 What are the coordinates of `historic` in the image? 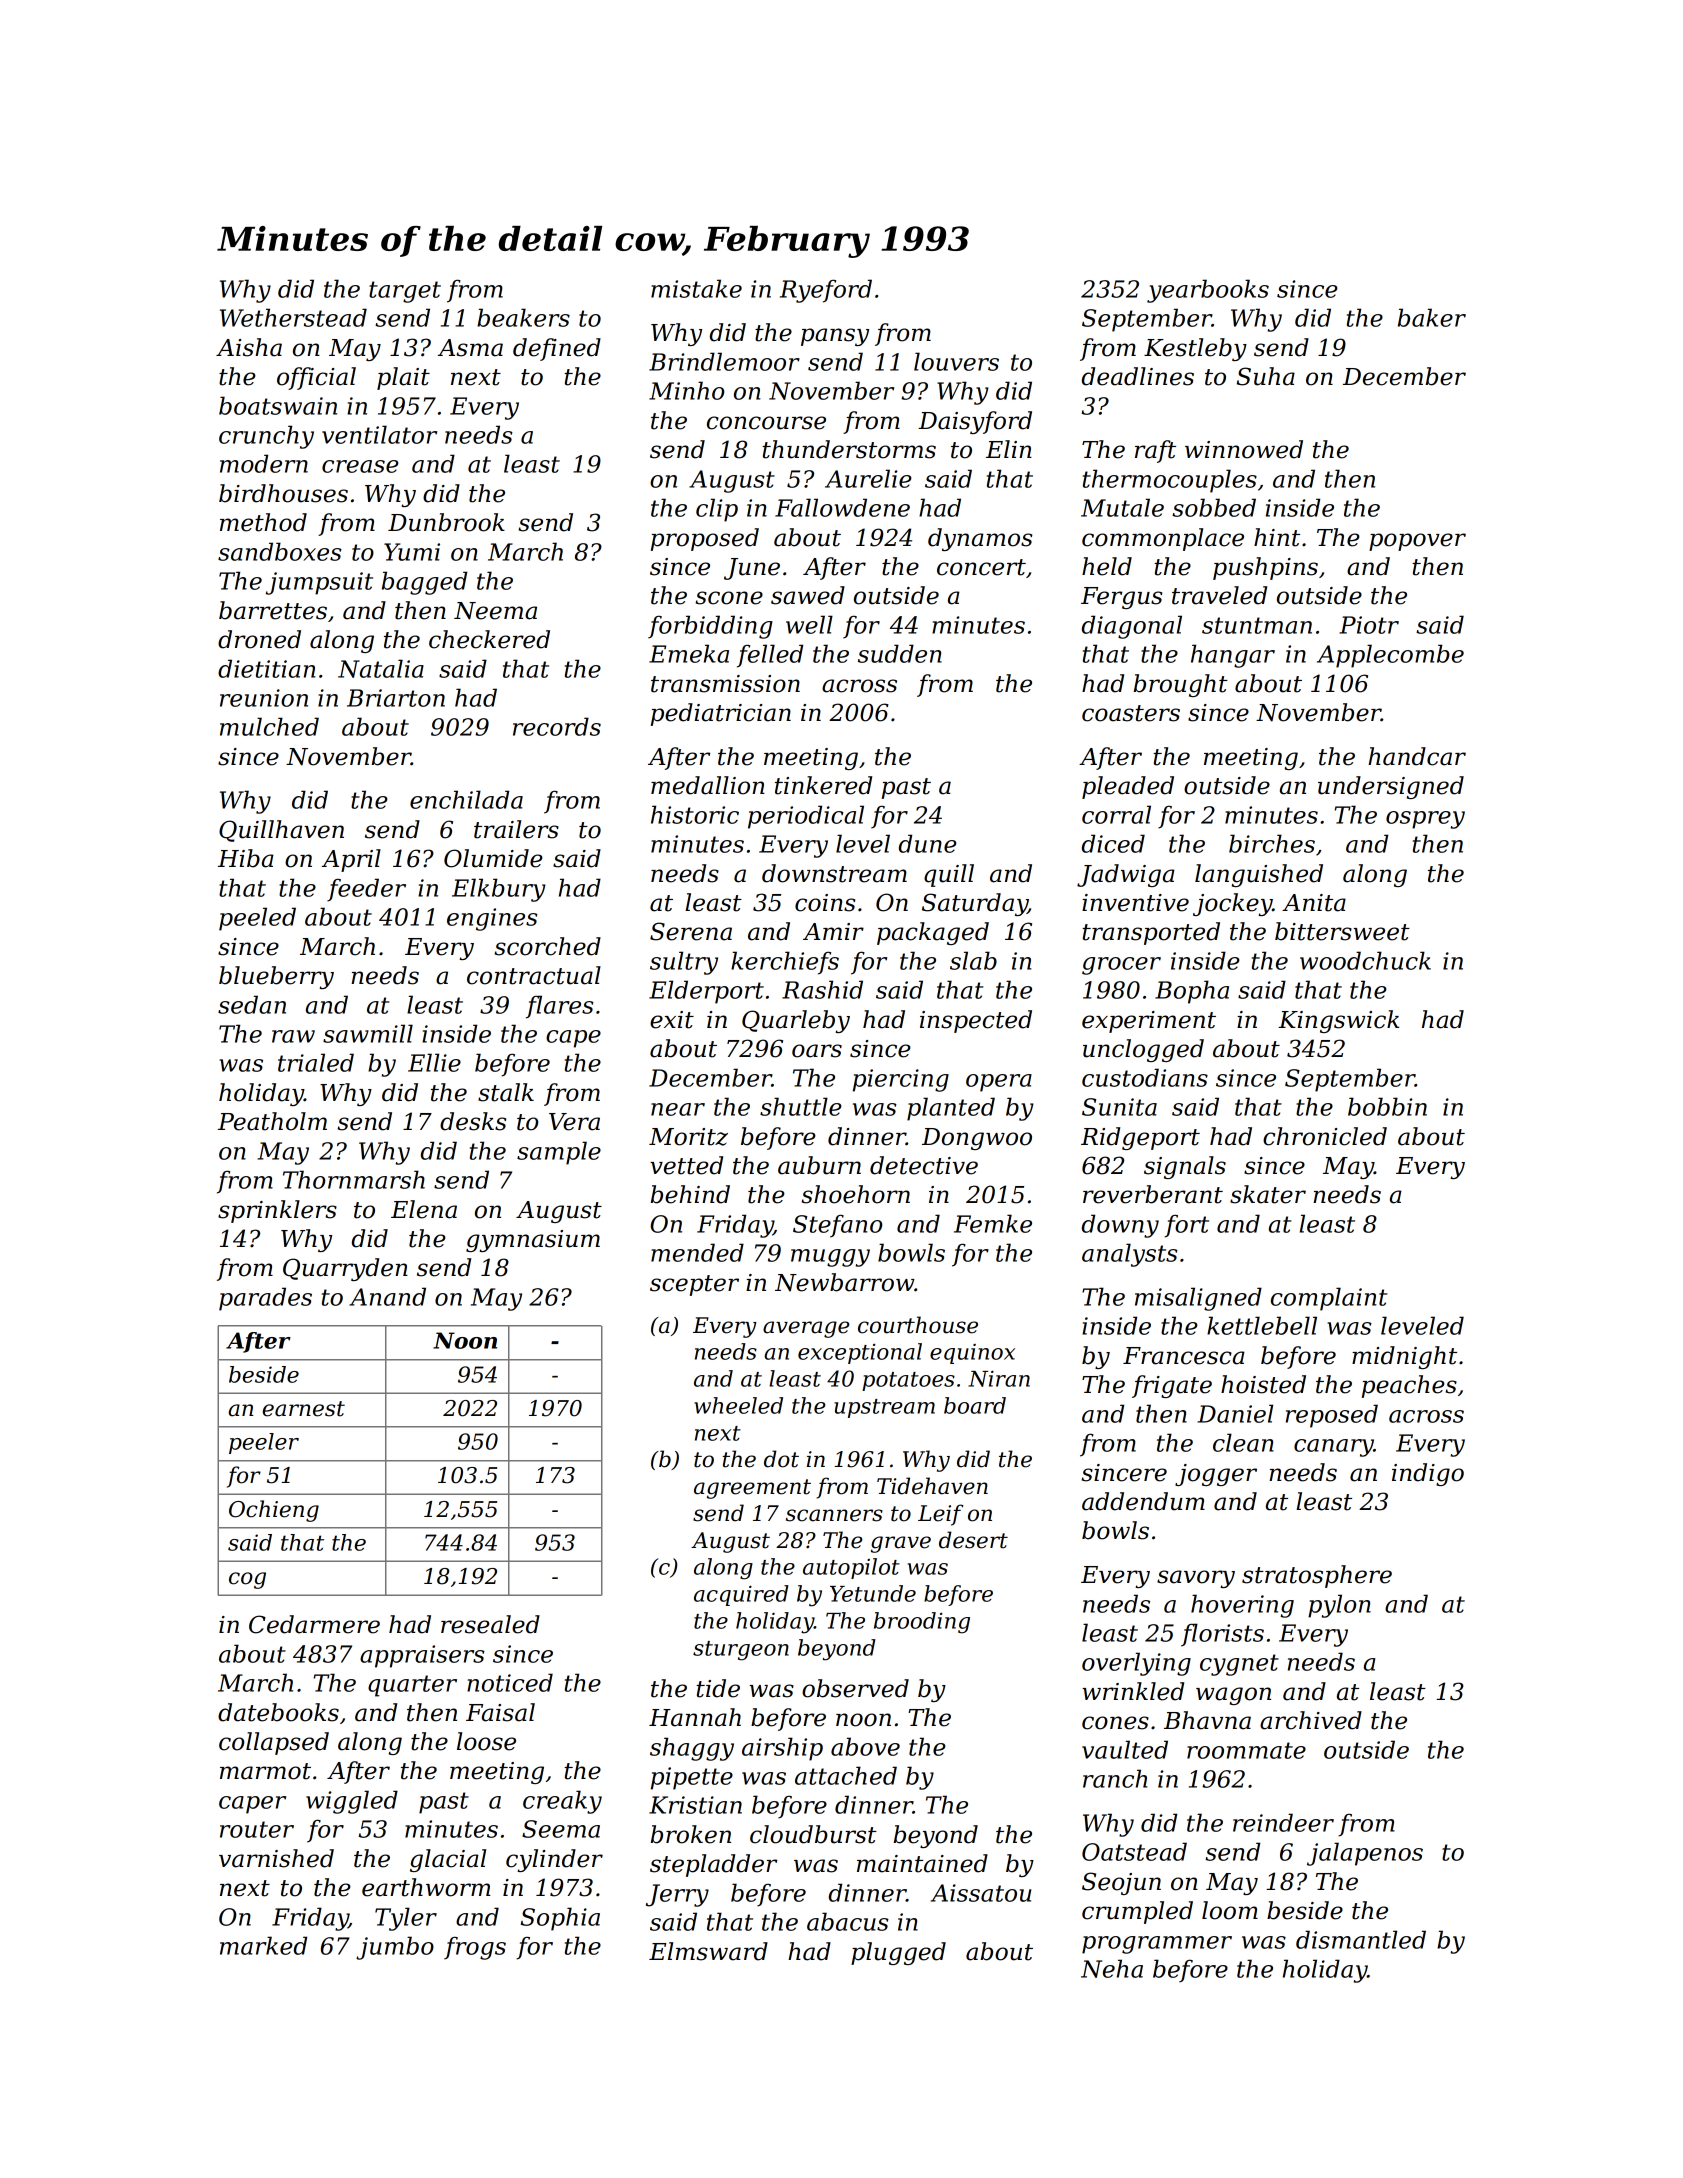 It's located at (695, 814).
